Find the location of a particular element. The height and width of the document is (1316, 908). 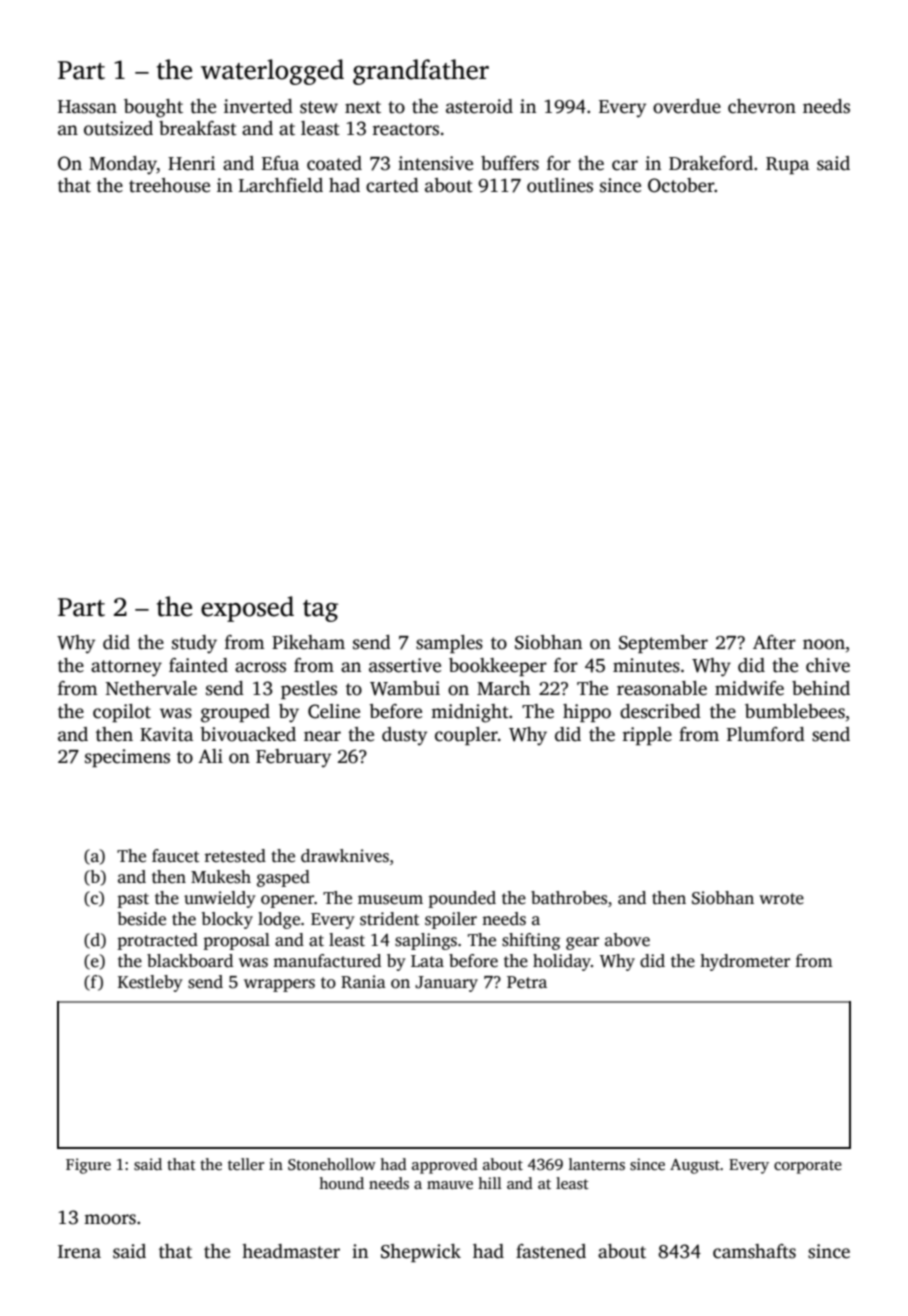

Shepwick is located at coordinates (421, 1253).
